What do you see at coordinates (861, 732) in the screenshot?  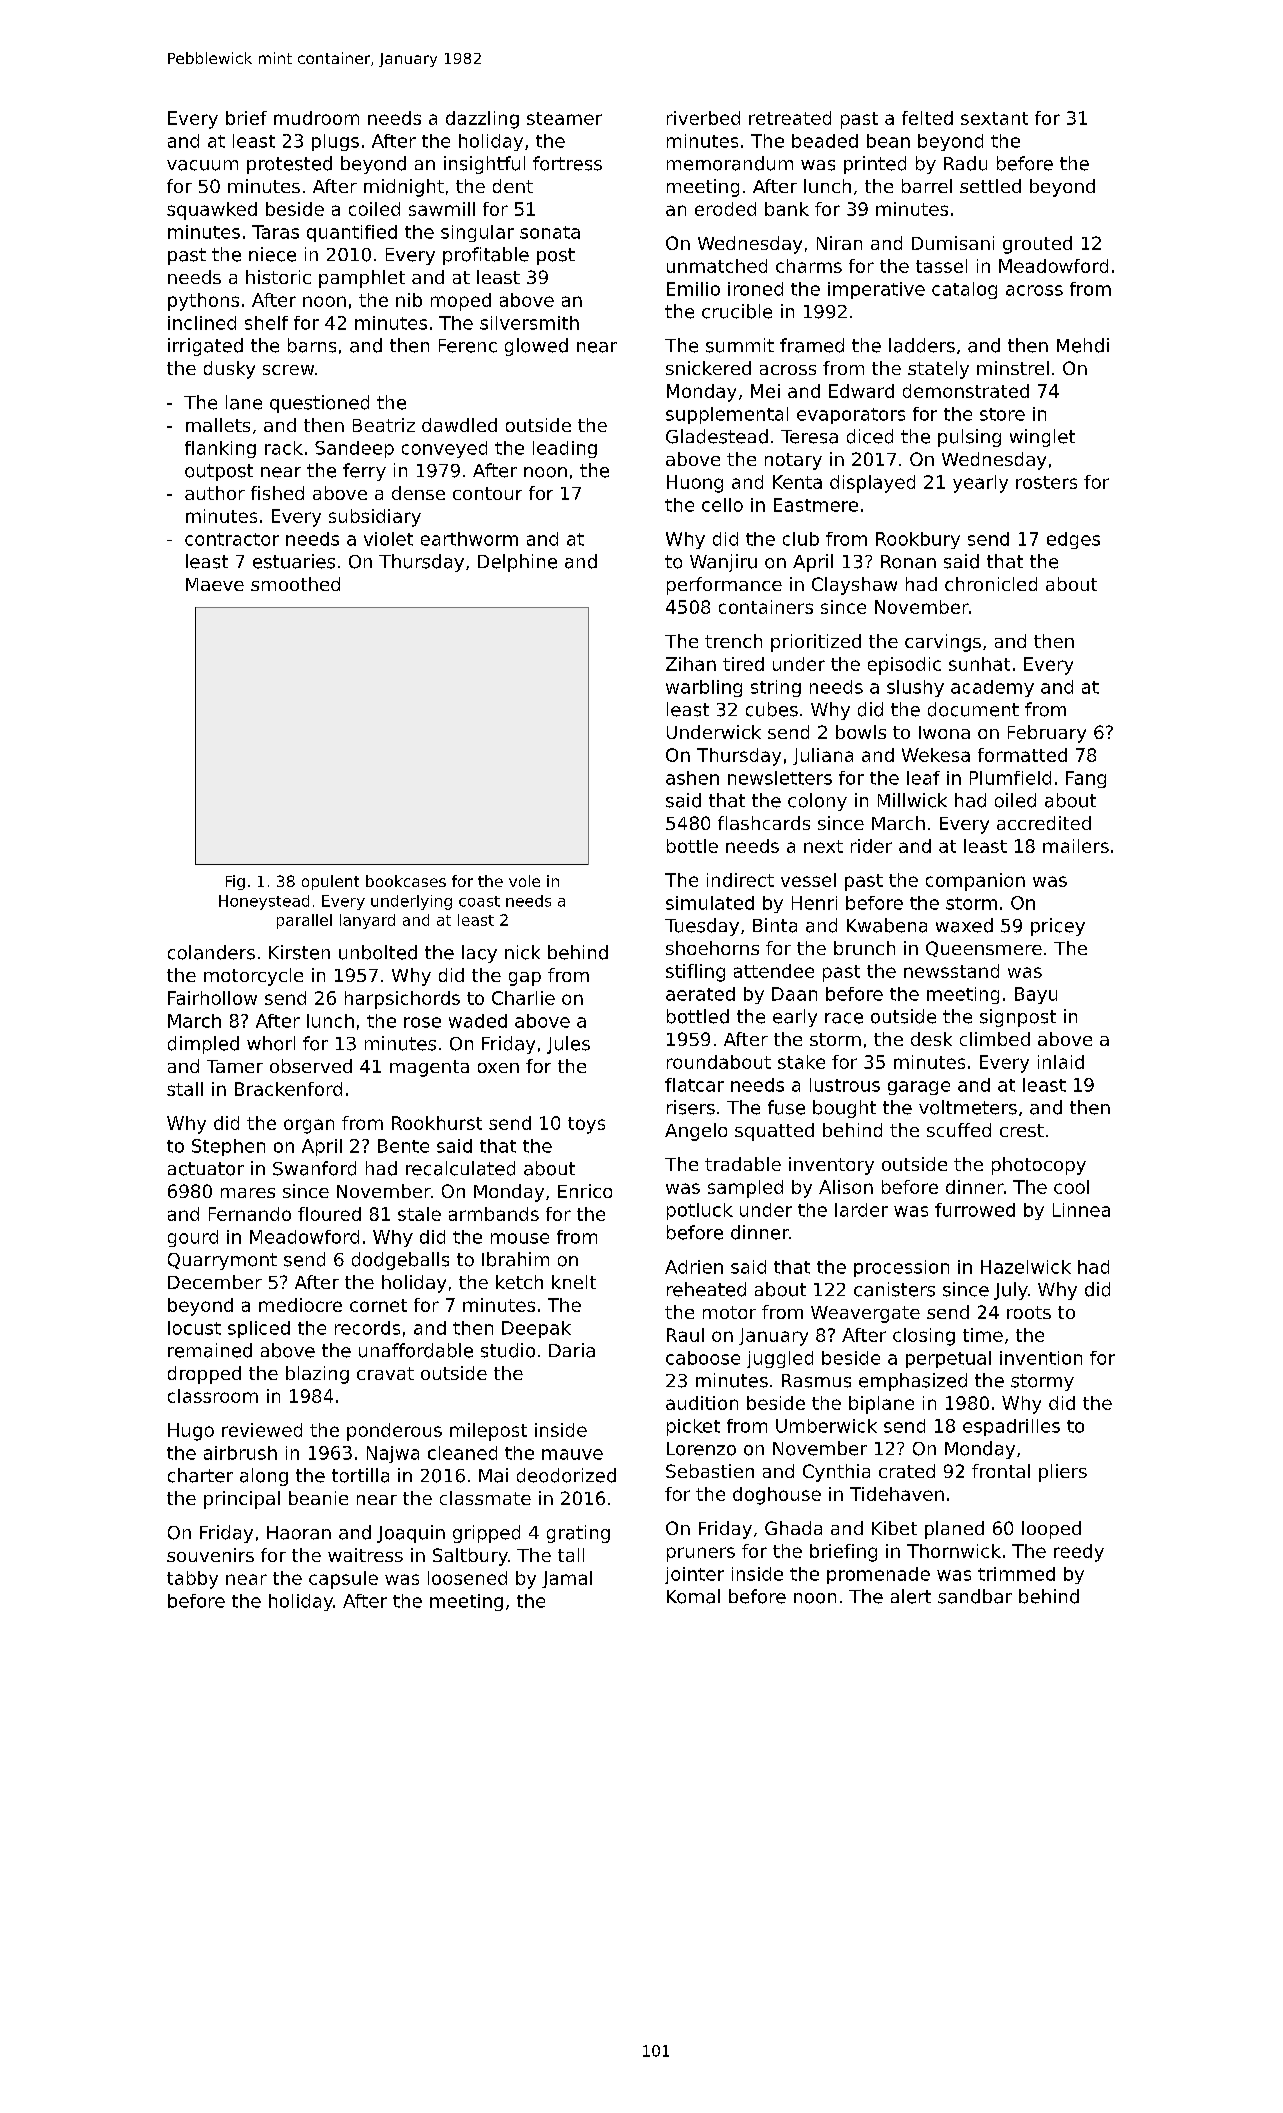 I see `bowls` at bounding box center [861, 732].
